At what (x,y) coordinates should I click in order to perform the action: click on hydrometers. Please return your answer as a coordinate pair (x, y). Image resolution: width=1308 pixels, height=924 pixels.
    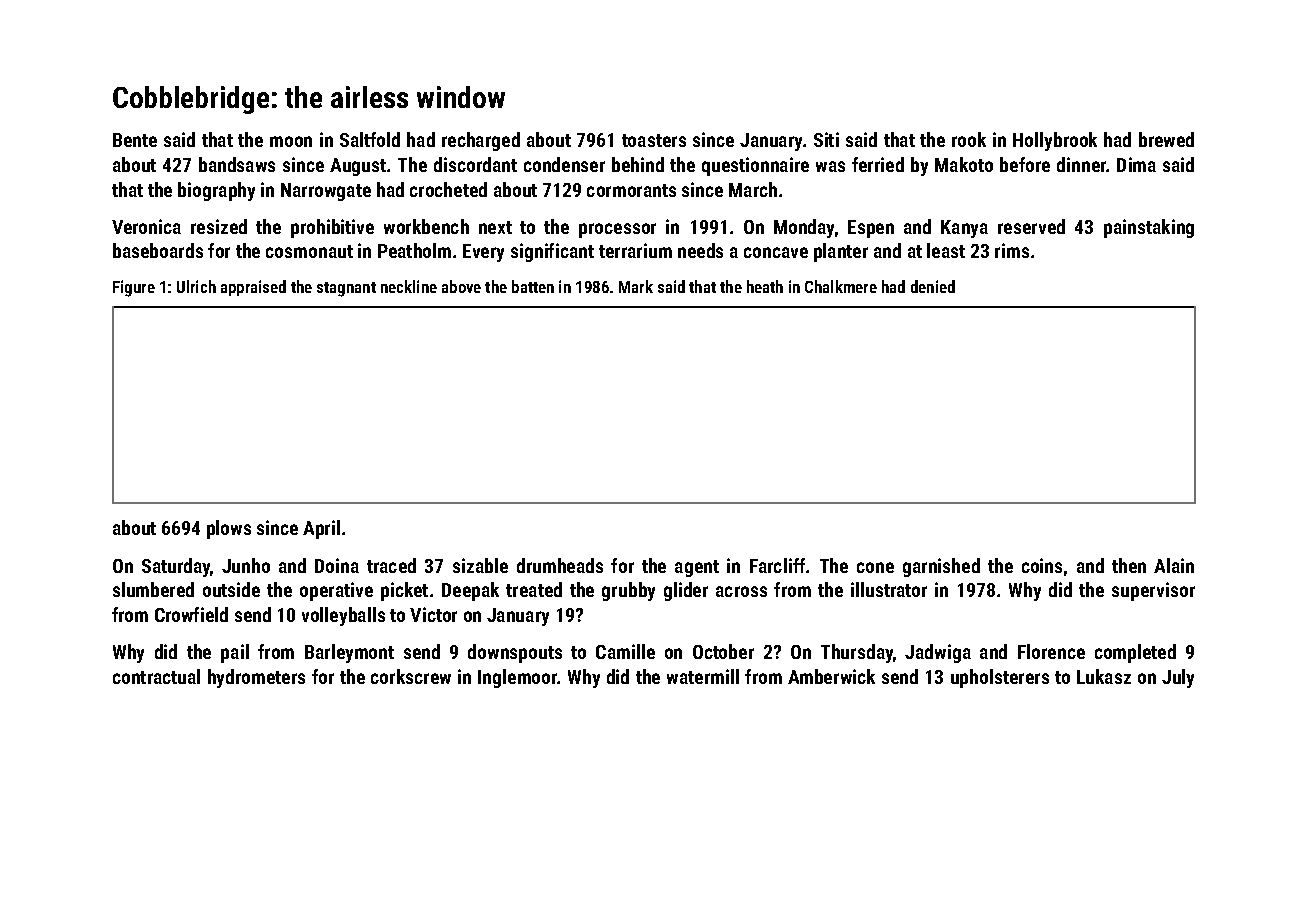
    Looking at the image, I should click on (256, 678).
